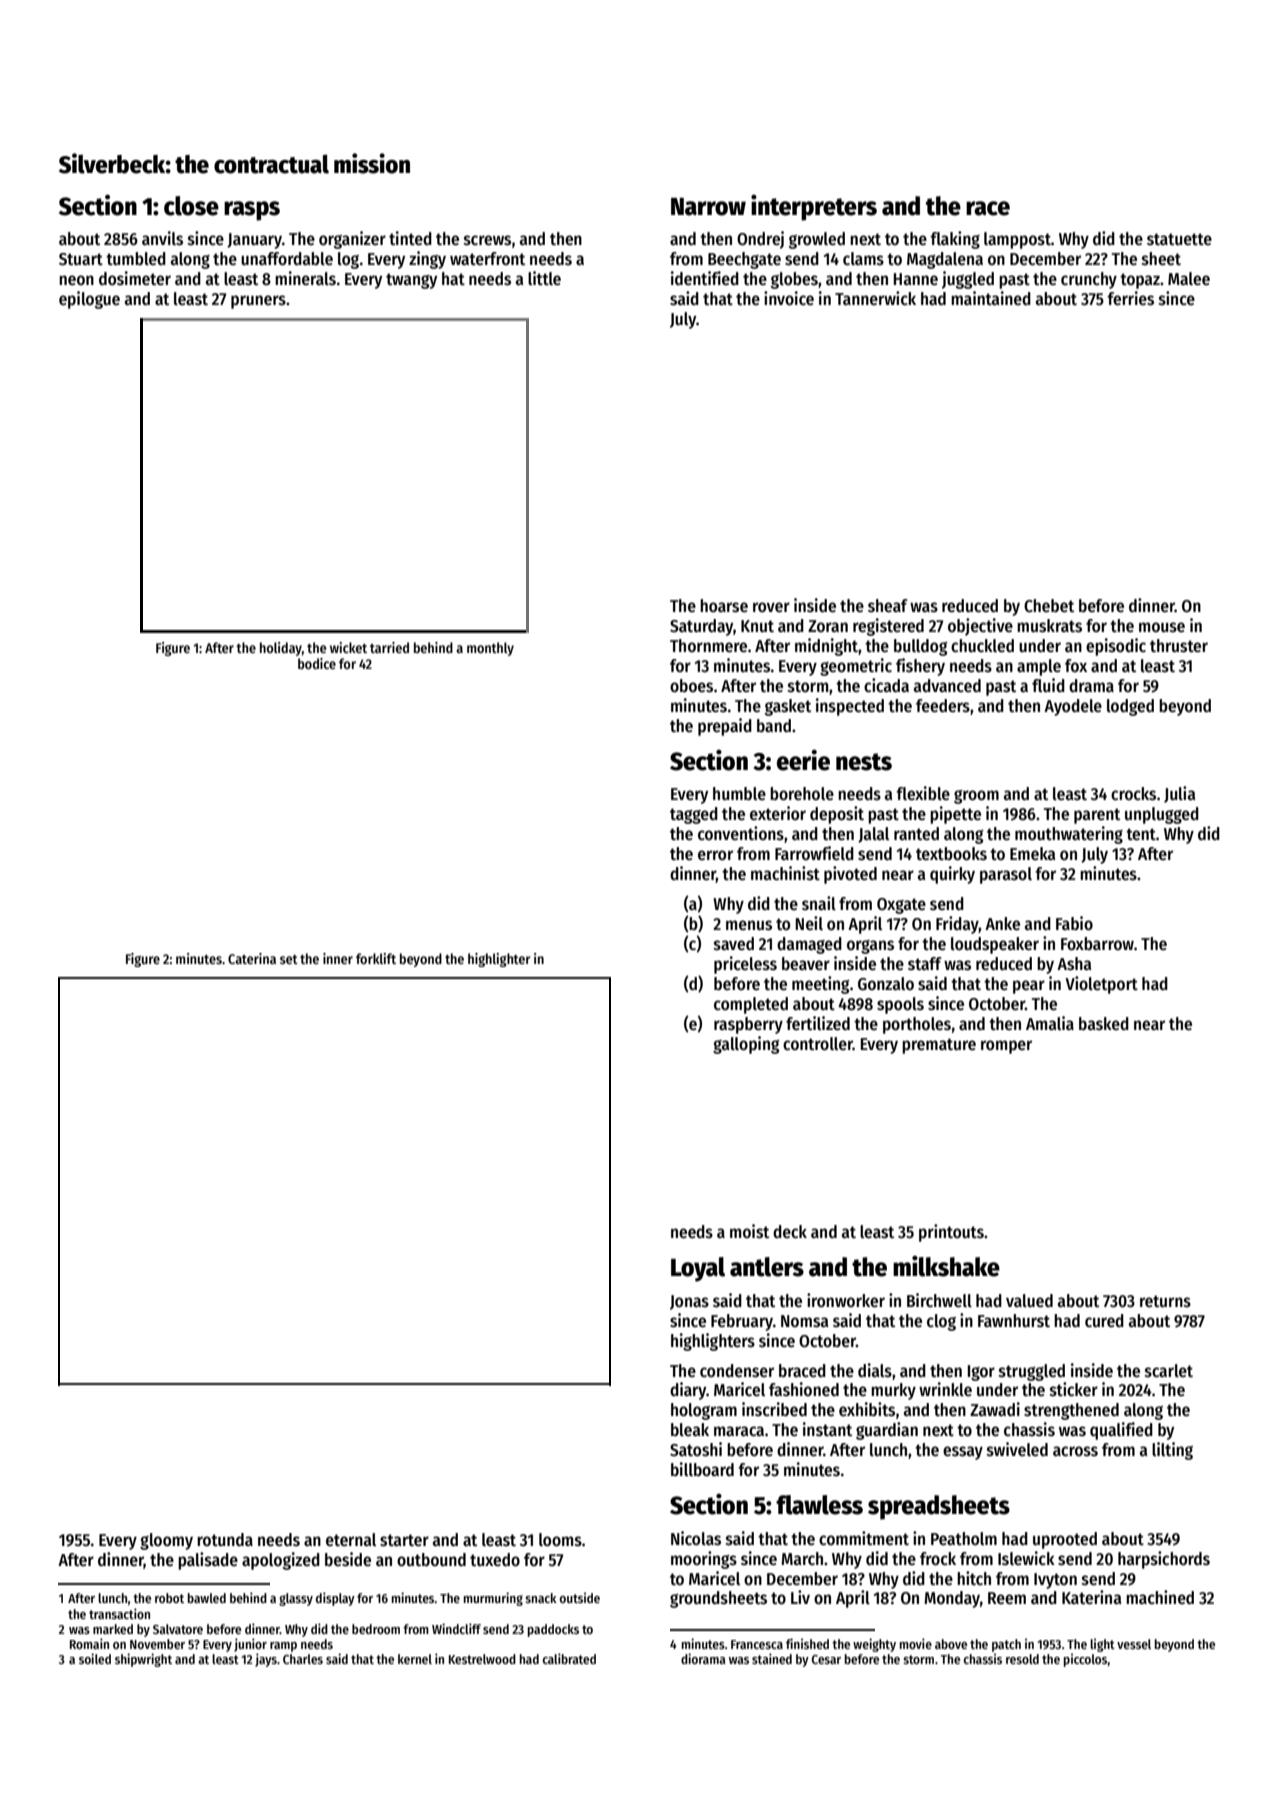 This screenshot has width=1281, height=1811. Describe the element at coordinates (1179, 239) in the screenshot. I see `statuette` at that location.
